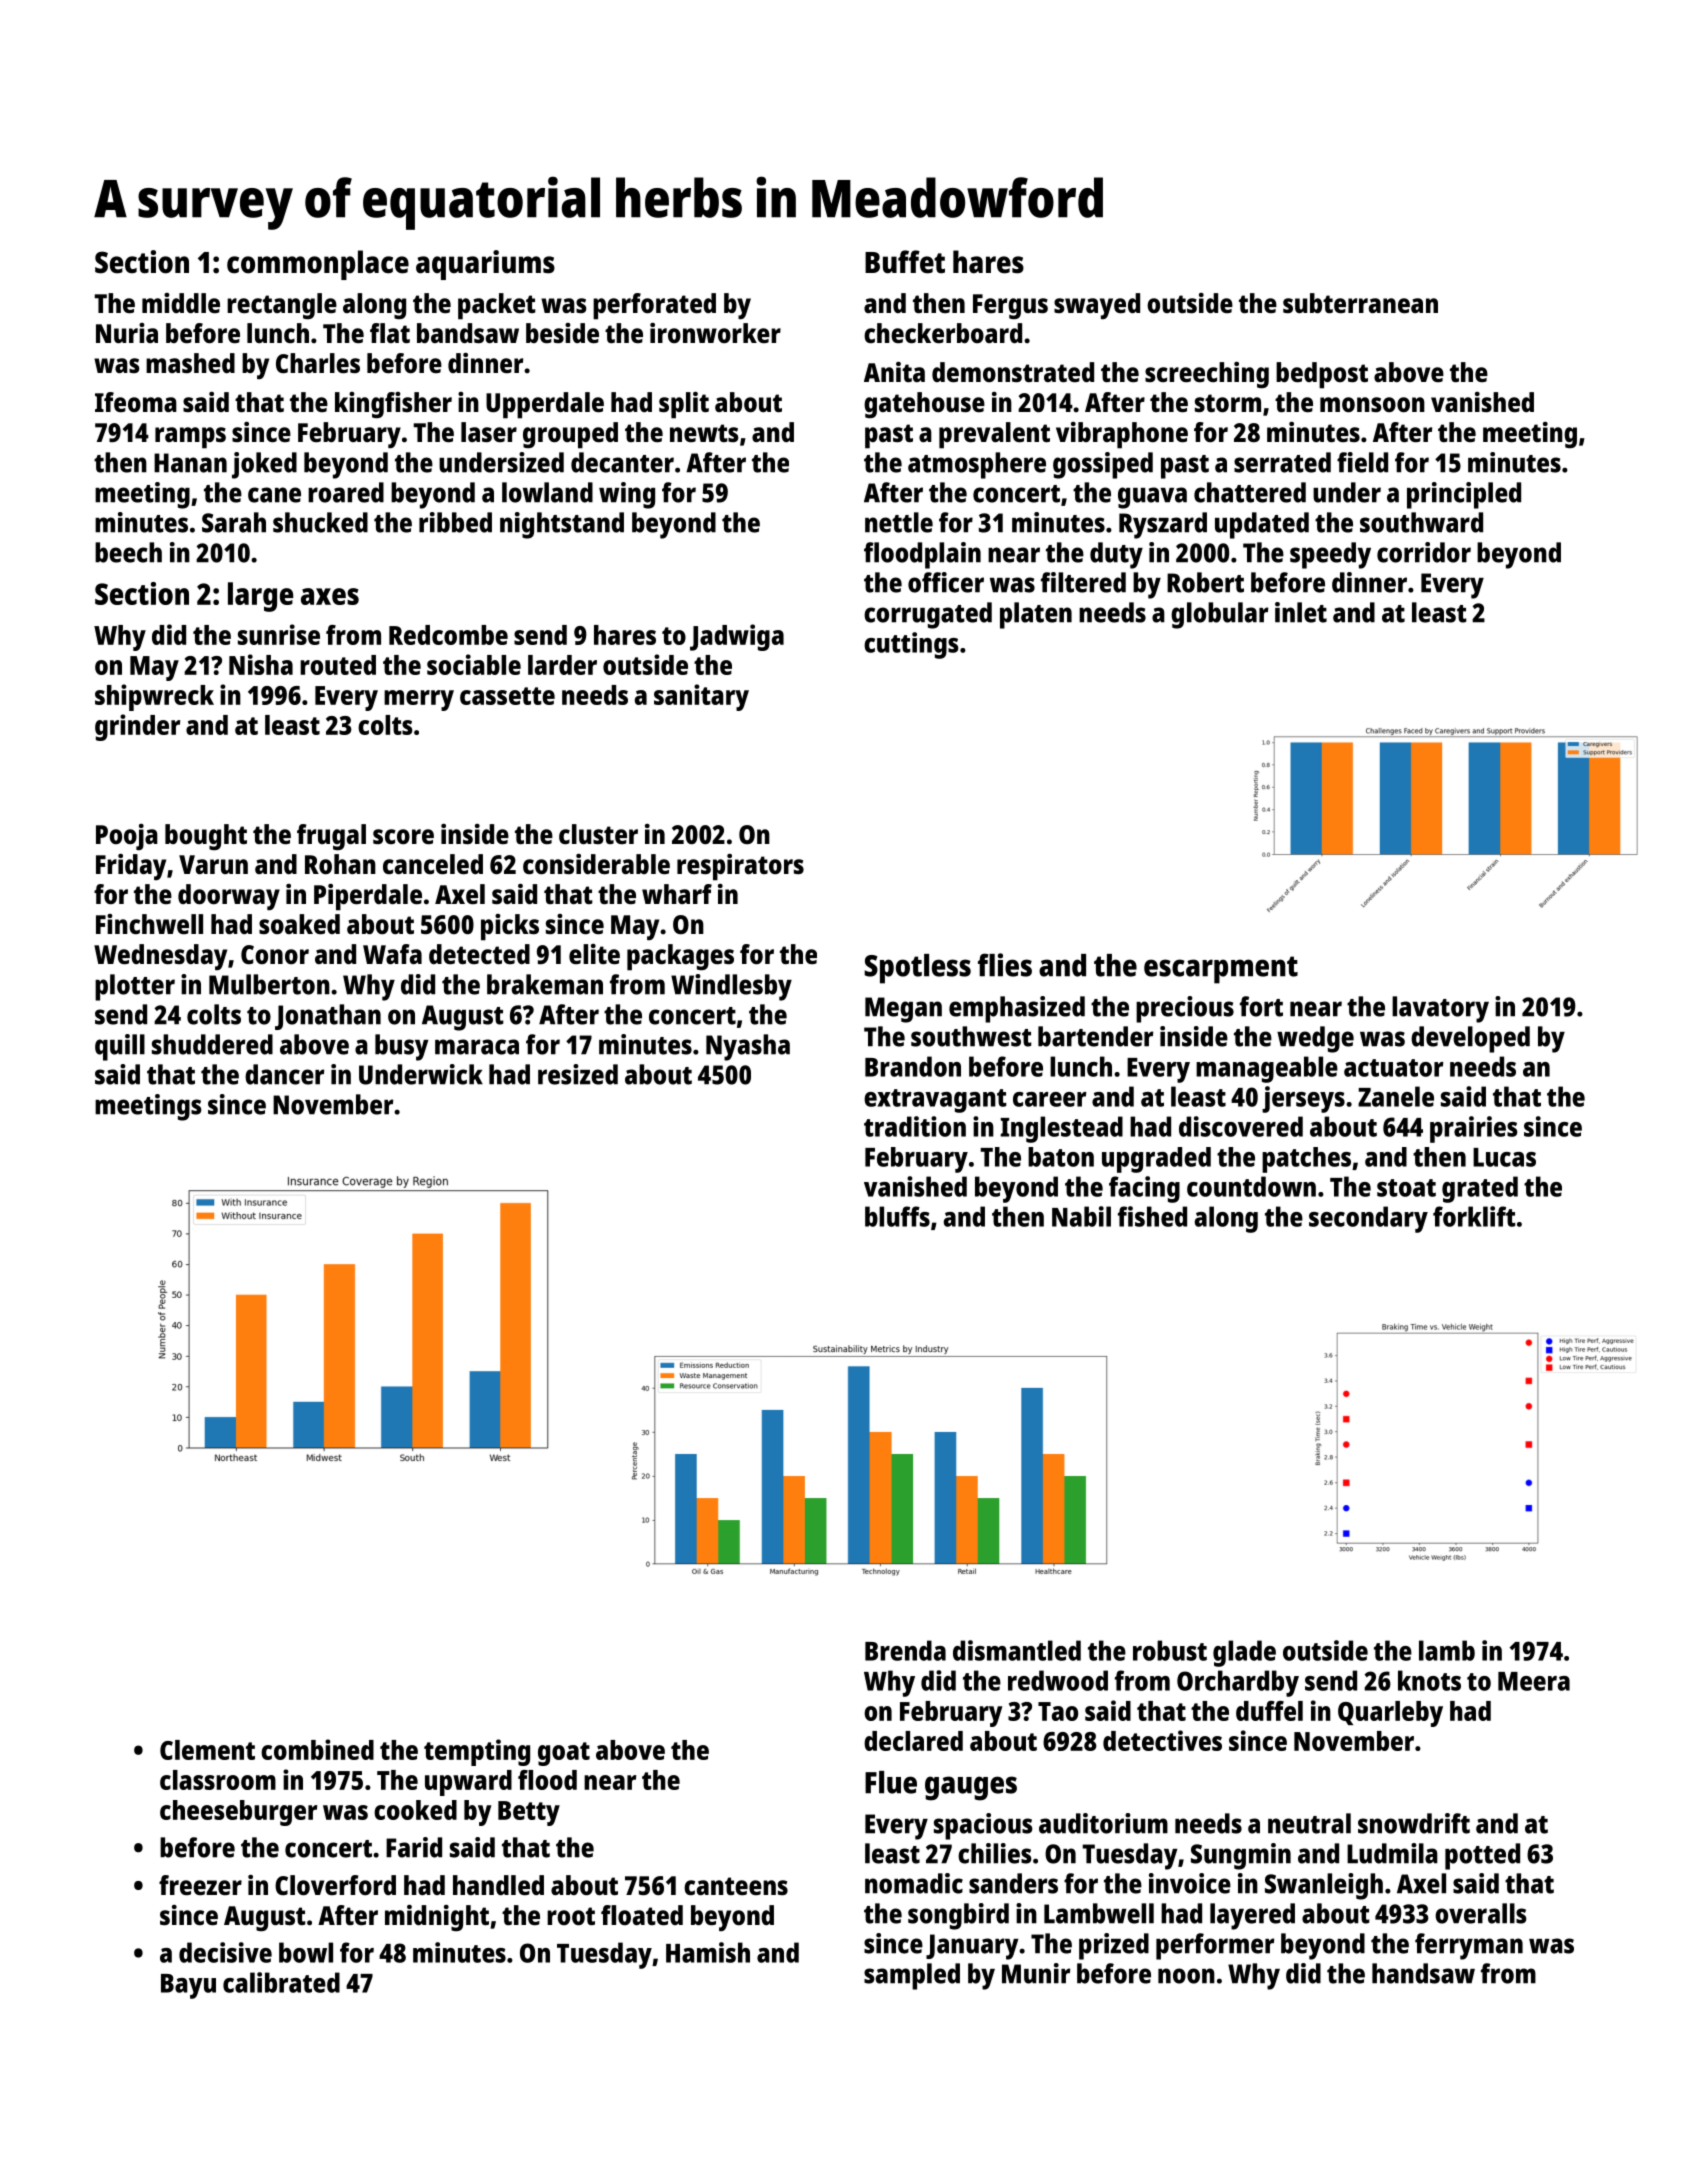  Describe the element at coordinates (1440, 1009) in the document. I see `lavatory` at that location.
